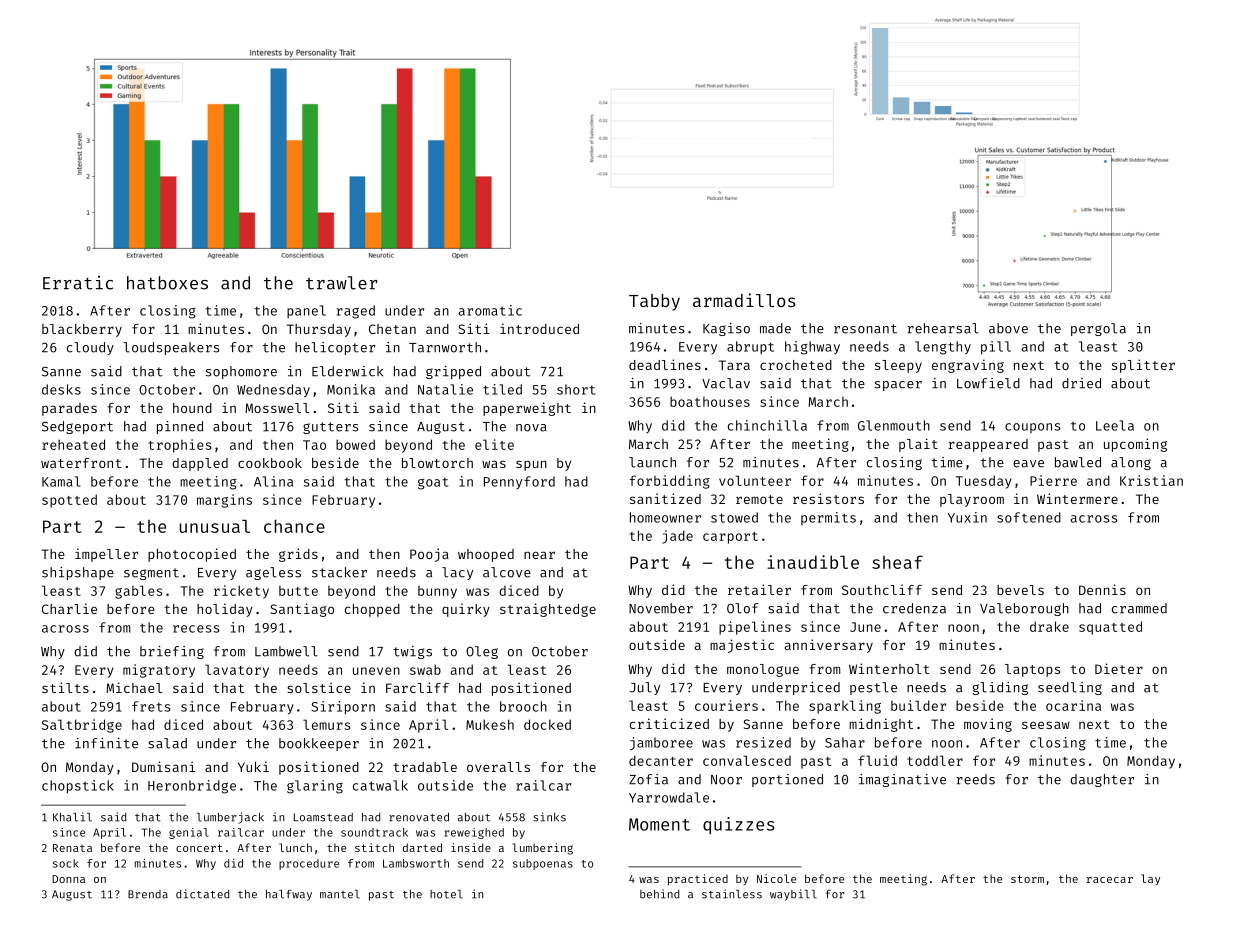 Image resolution: width=1233 pixels, height=952 pixels. Describe the element at coordinates (490, 310) in the image. I see `aromatic` at that location.
